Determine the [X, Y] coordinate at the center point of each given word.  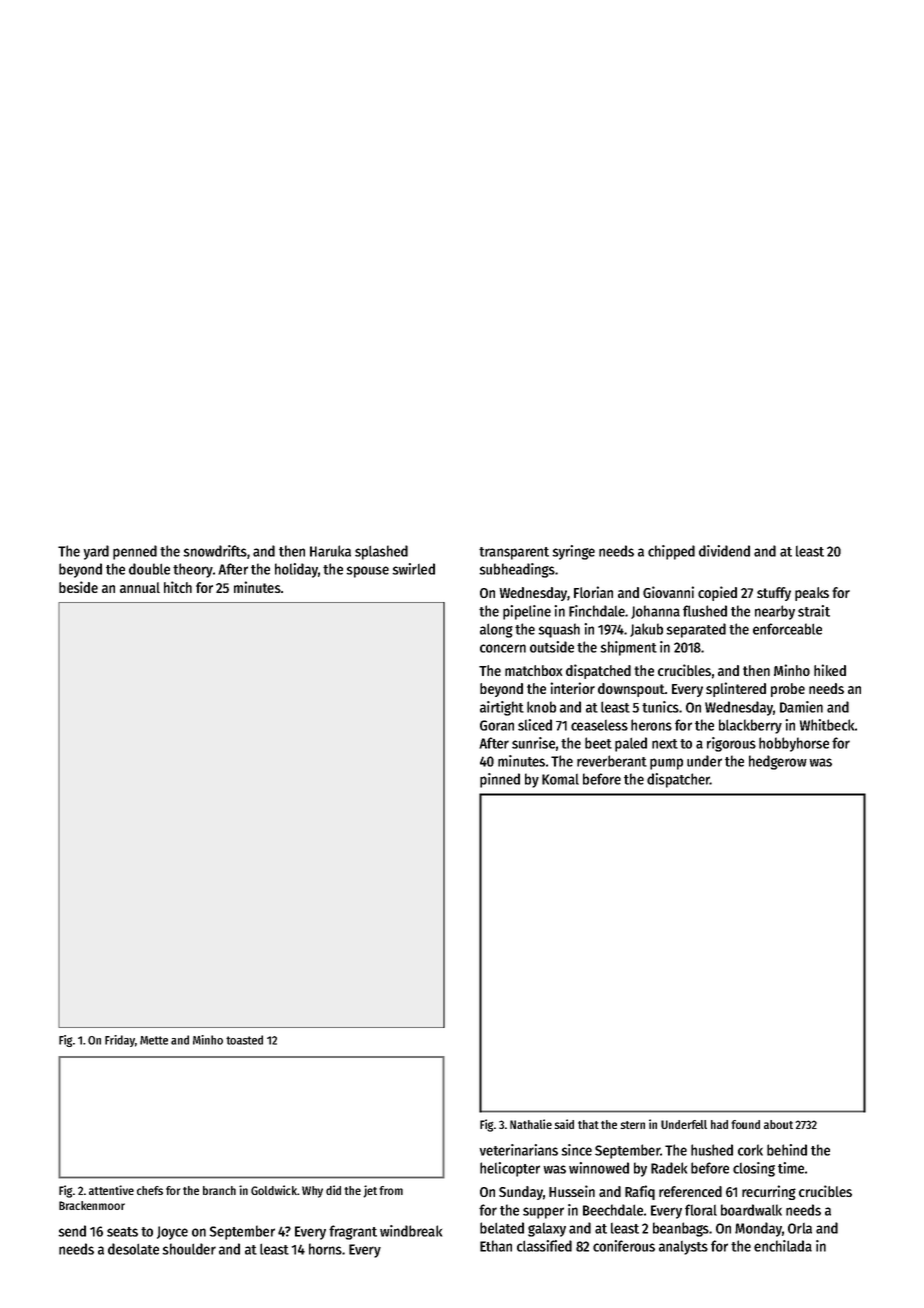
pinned [500, 780]
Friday [120, 1041]
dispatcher [678, 780]
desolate [133, 1249]
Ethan [496, 1246]
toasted [244, 1040]
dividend [724, 551]
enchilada [783, 1246]
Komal [560, 779]
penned [135, 552]
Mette [154, 1040]
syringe [574, 552]
